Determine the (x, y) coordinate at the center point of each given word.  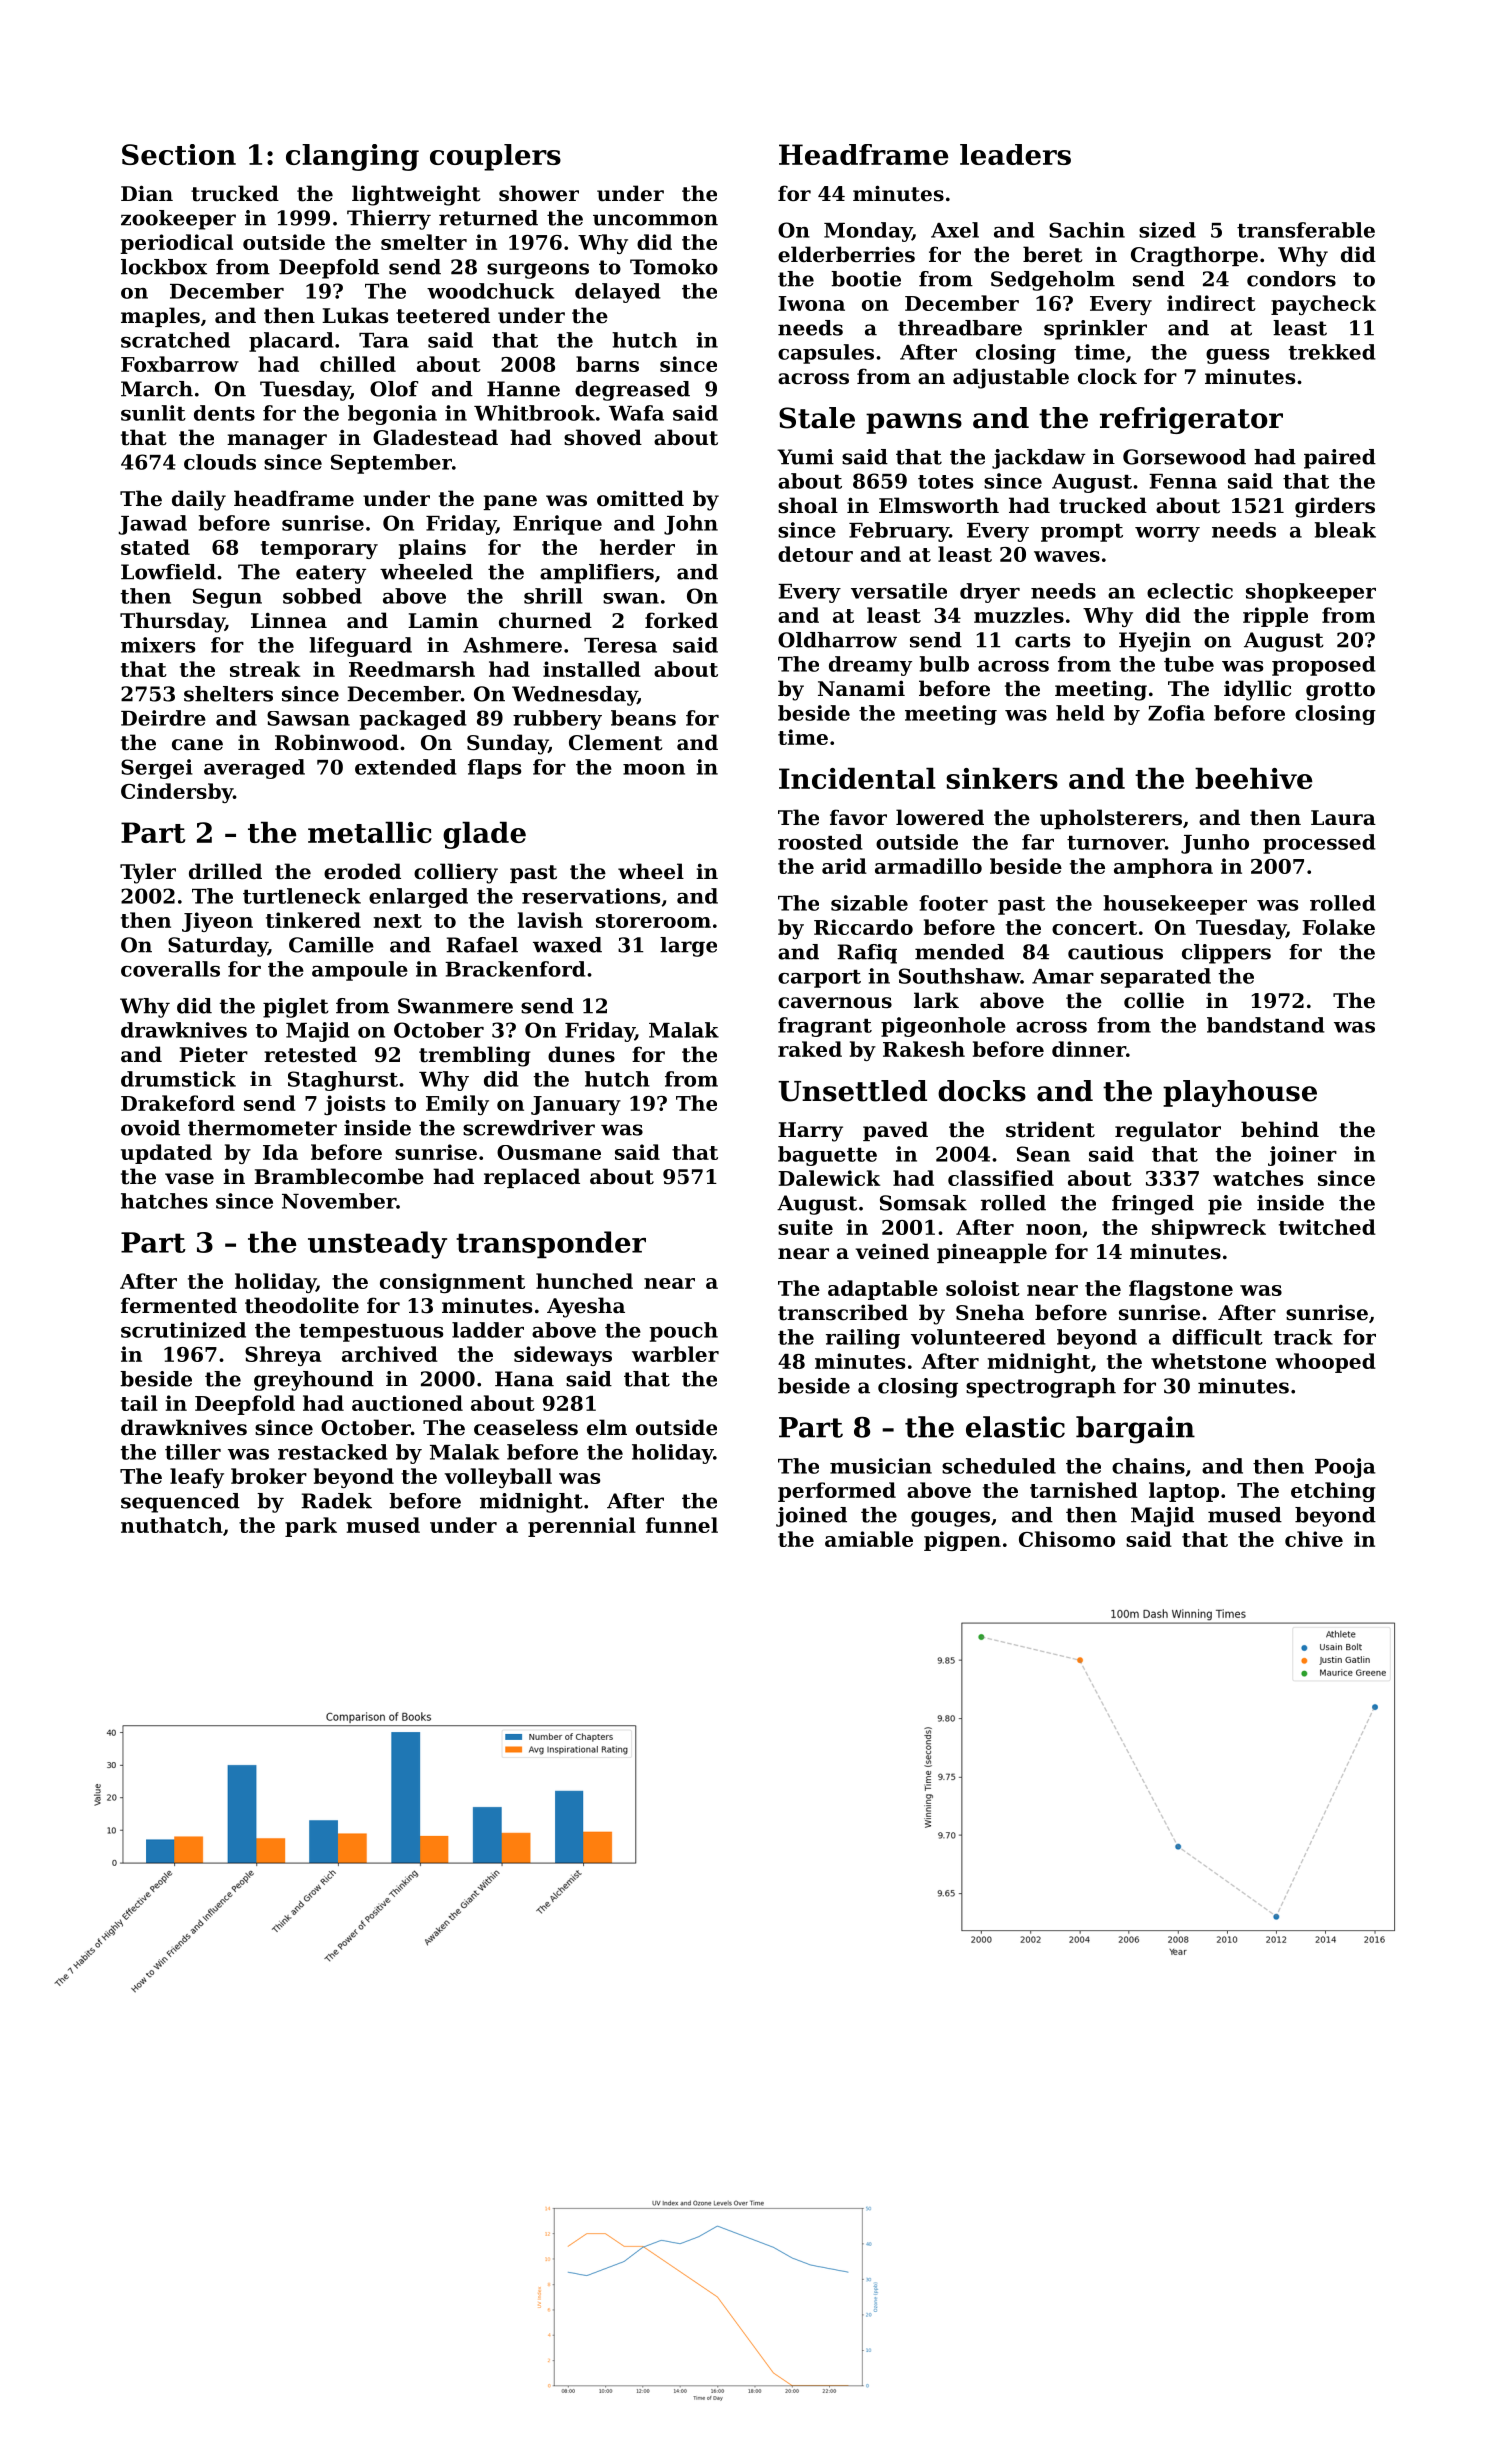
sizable (869, 903)
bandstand (1266, 1025)
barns (607, 364)
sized (1167, 230)
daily (199, 500)
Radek (336, 1501)
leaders (1015, 154)
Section (179, 154)
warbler (675, 1354)
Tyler (148, 873)
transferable (1306, 230)
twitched (1327, 1227)
